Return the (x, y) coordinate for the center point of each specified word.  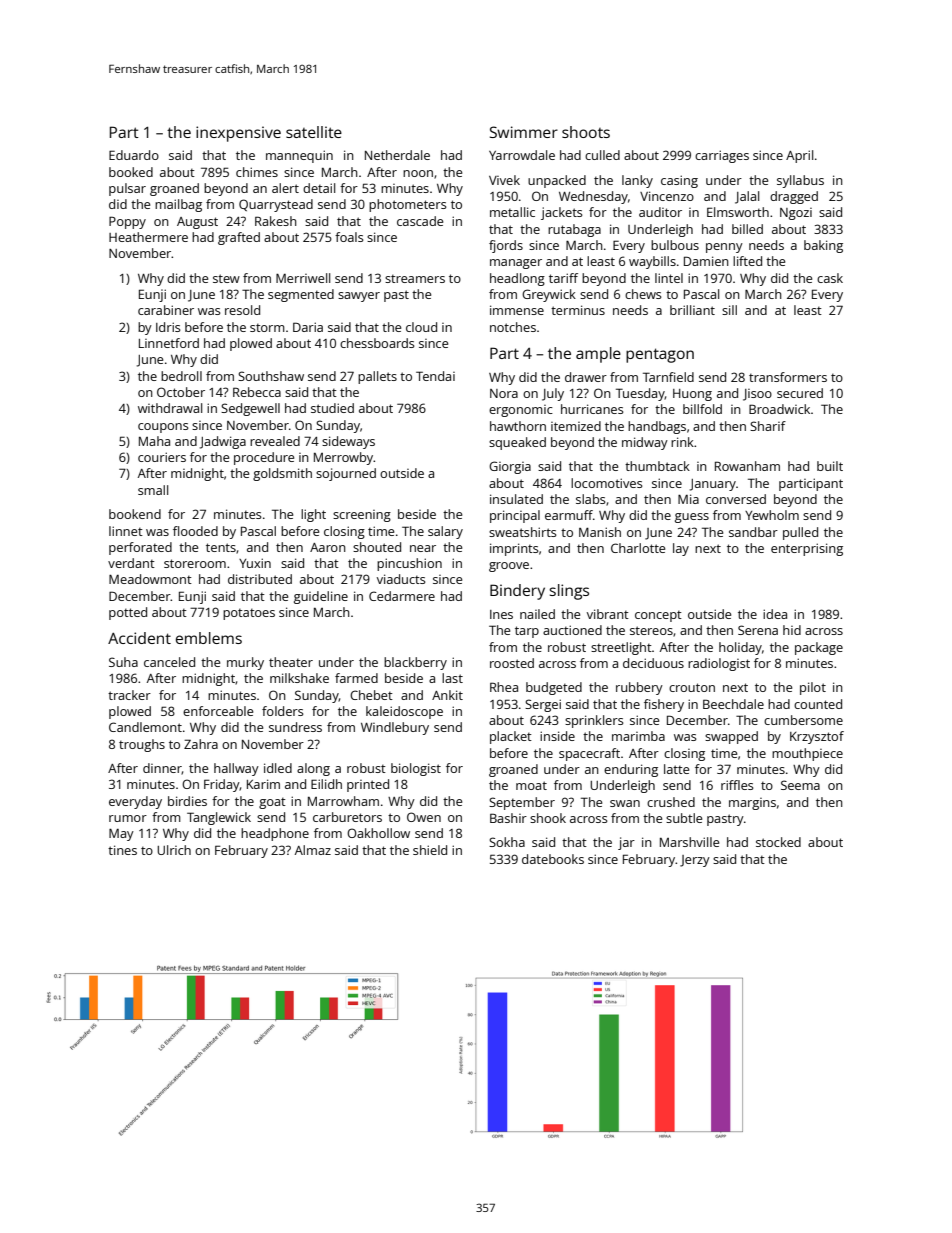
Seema (800, 785)
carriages (722, 156)
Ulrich (174, 850)
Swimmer (524, 132)
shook (548, 818)
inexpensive (238, 134)
